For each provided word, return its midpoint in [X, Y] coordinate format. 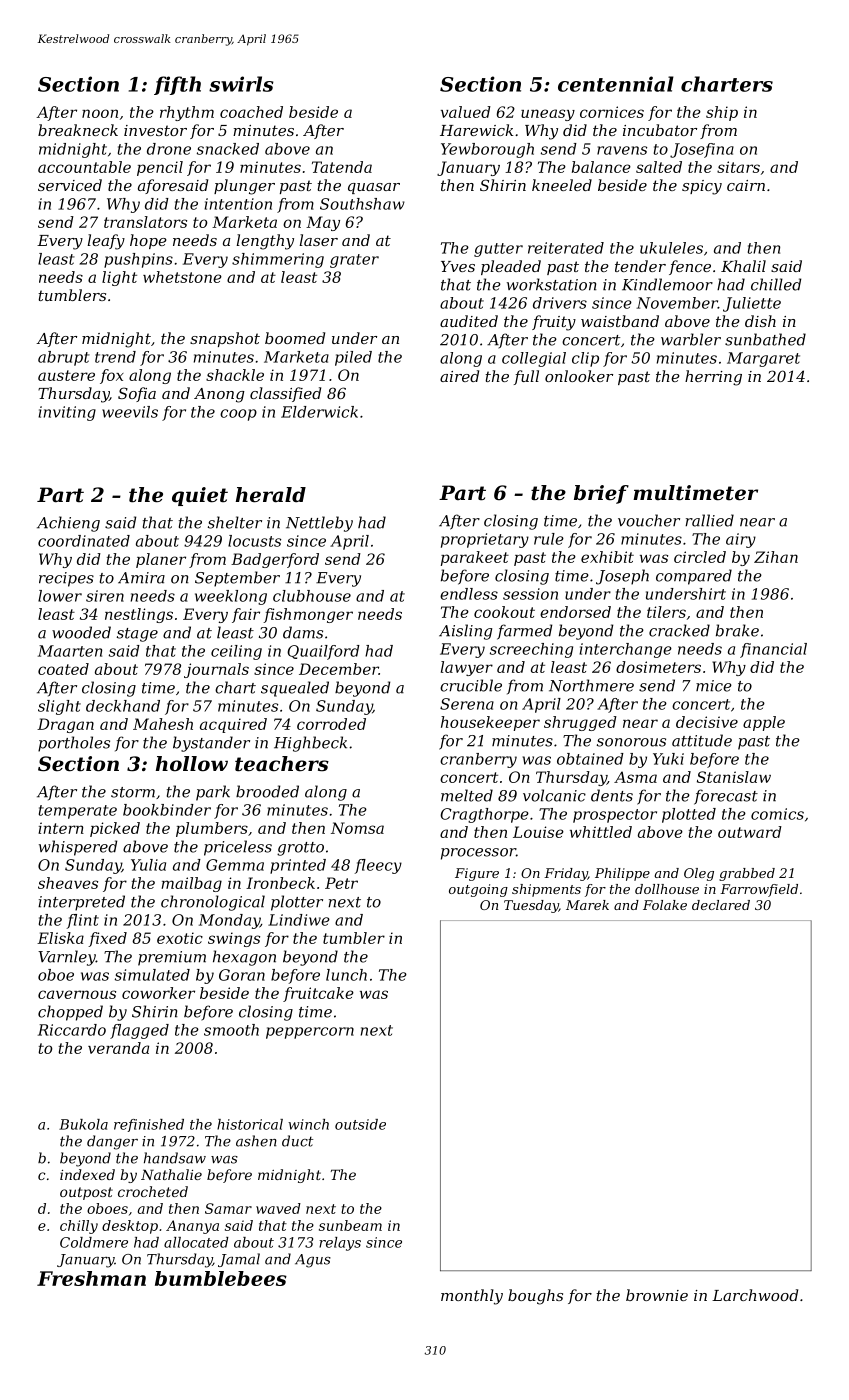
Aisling [465, 632]
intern [61, 828]
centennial [616, 84]
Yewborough [487, 150]
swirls [241, 84]
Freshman [91, 1278]
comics [777, 814]
